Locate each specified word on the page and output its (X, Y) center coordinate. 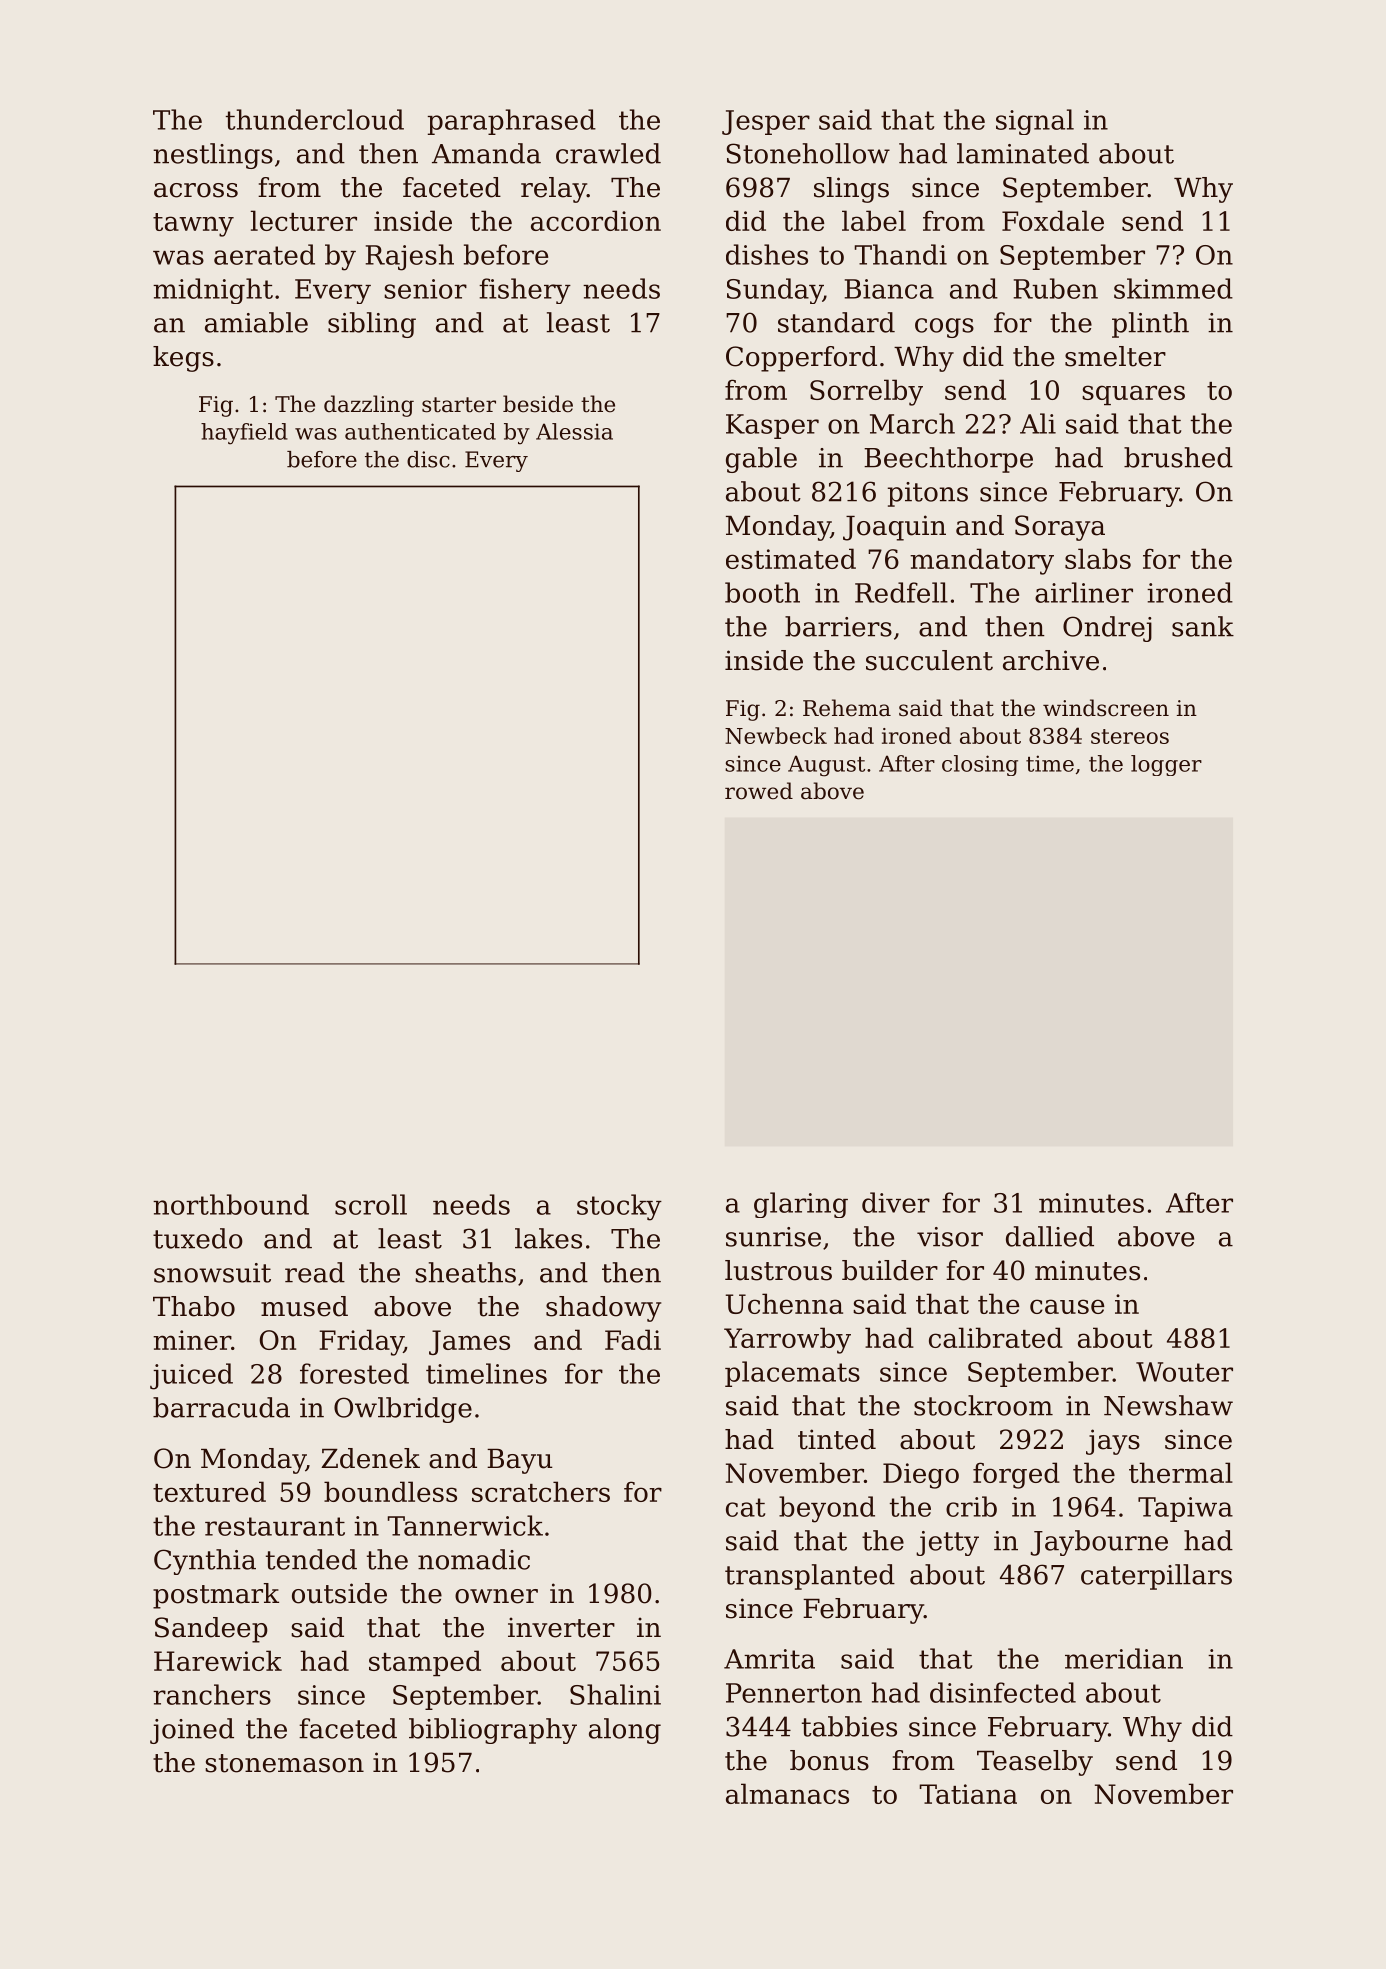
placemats (792, 1374)
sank (1203, 626)
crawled (608, 153)
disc (428, 459)
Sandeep (211, 1630)
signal (1035, 122)
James (469, 1342)
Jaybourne (1099, 1543)
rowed (759, 791)
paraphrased (512, 122)
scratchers (541, 1491)
